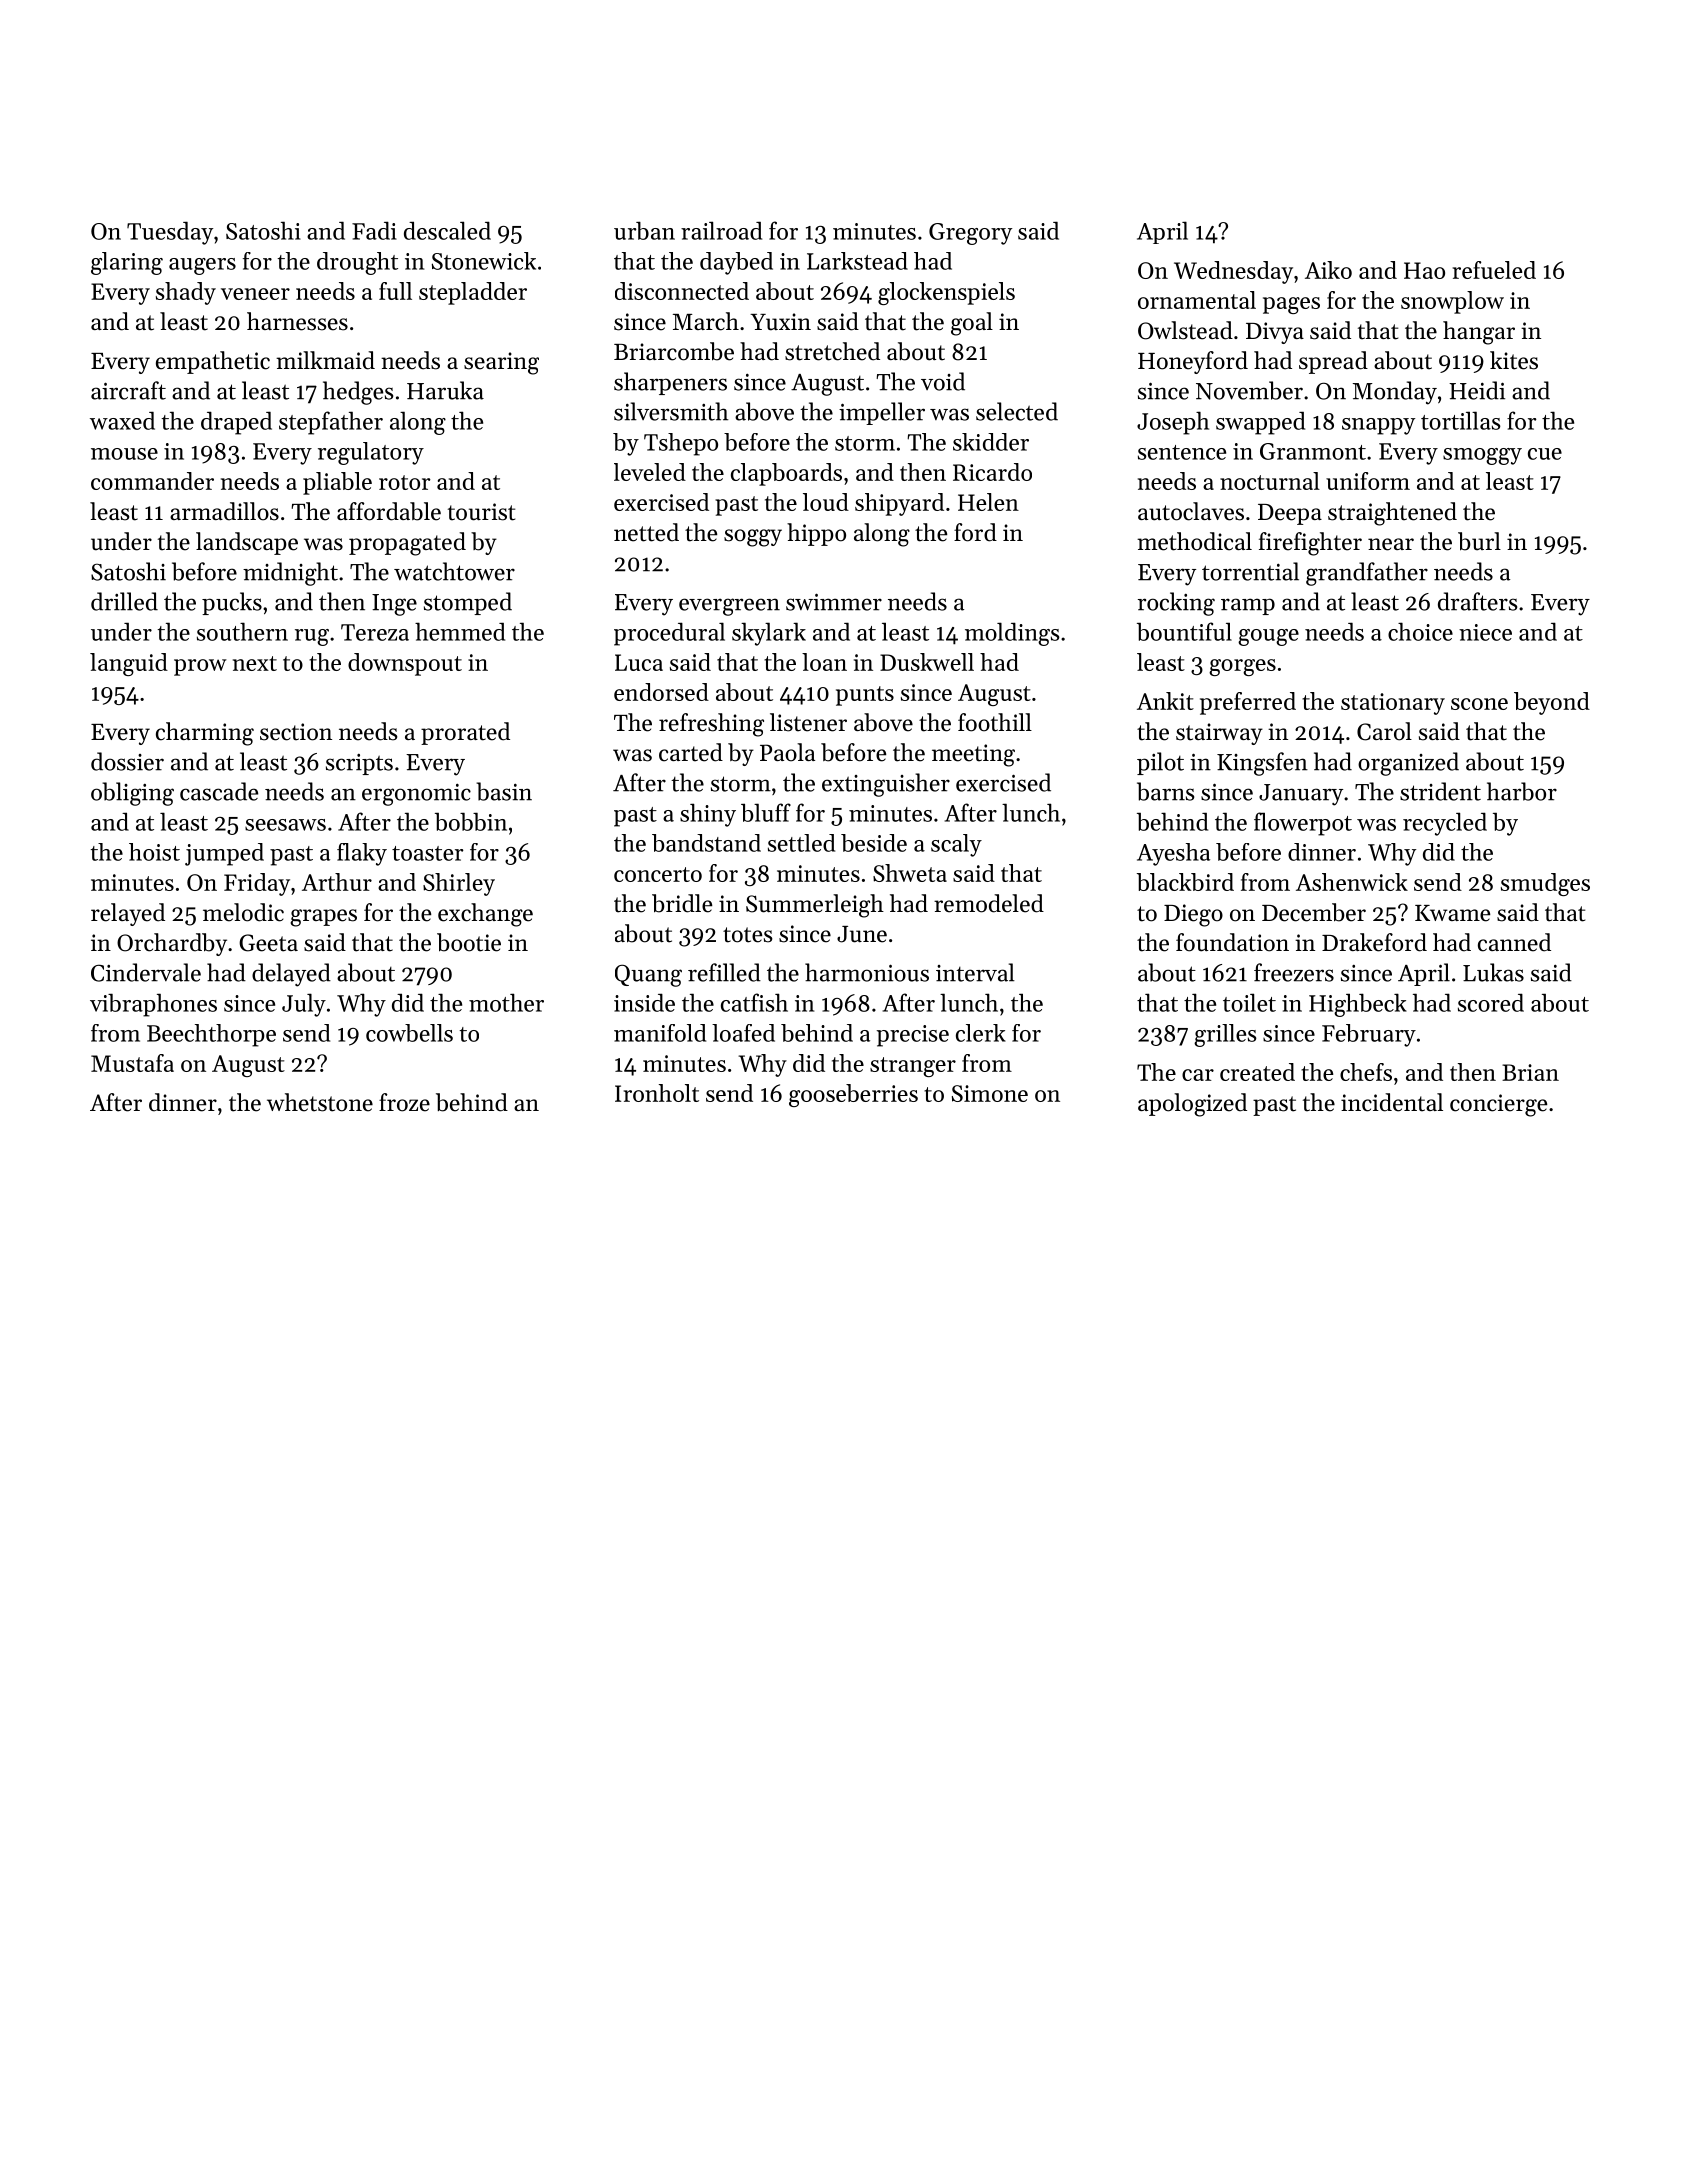 Image resolution: width=1683 pixels, height=2178 pixels. What do you see at coordinates (1408, 764) in the screenshot?
I see `organized` at bounding box center [1408, 764].
